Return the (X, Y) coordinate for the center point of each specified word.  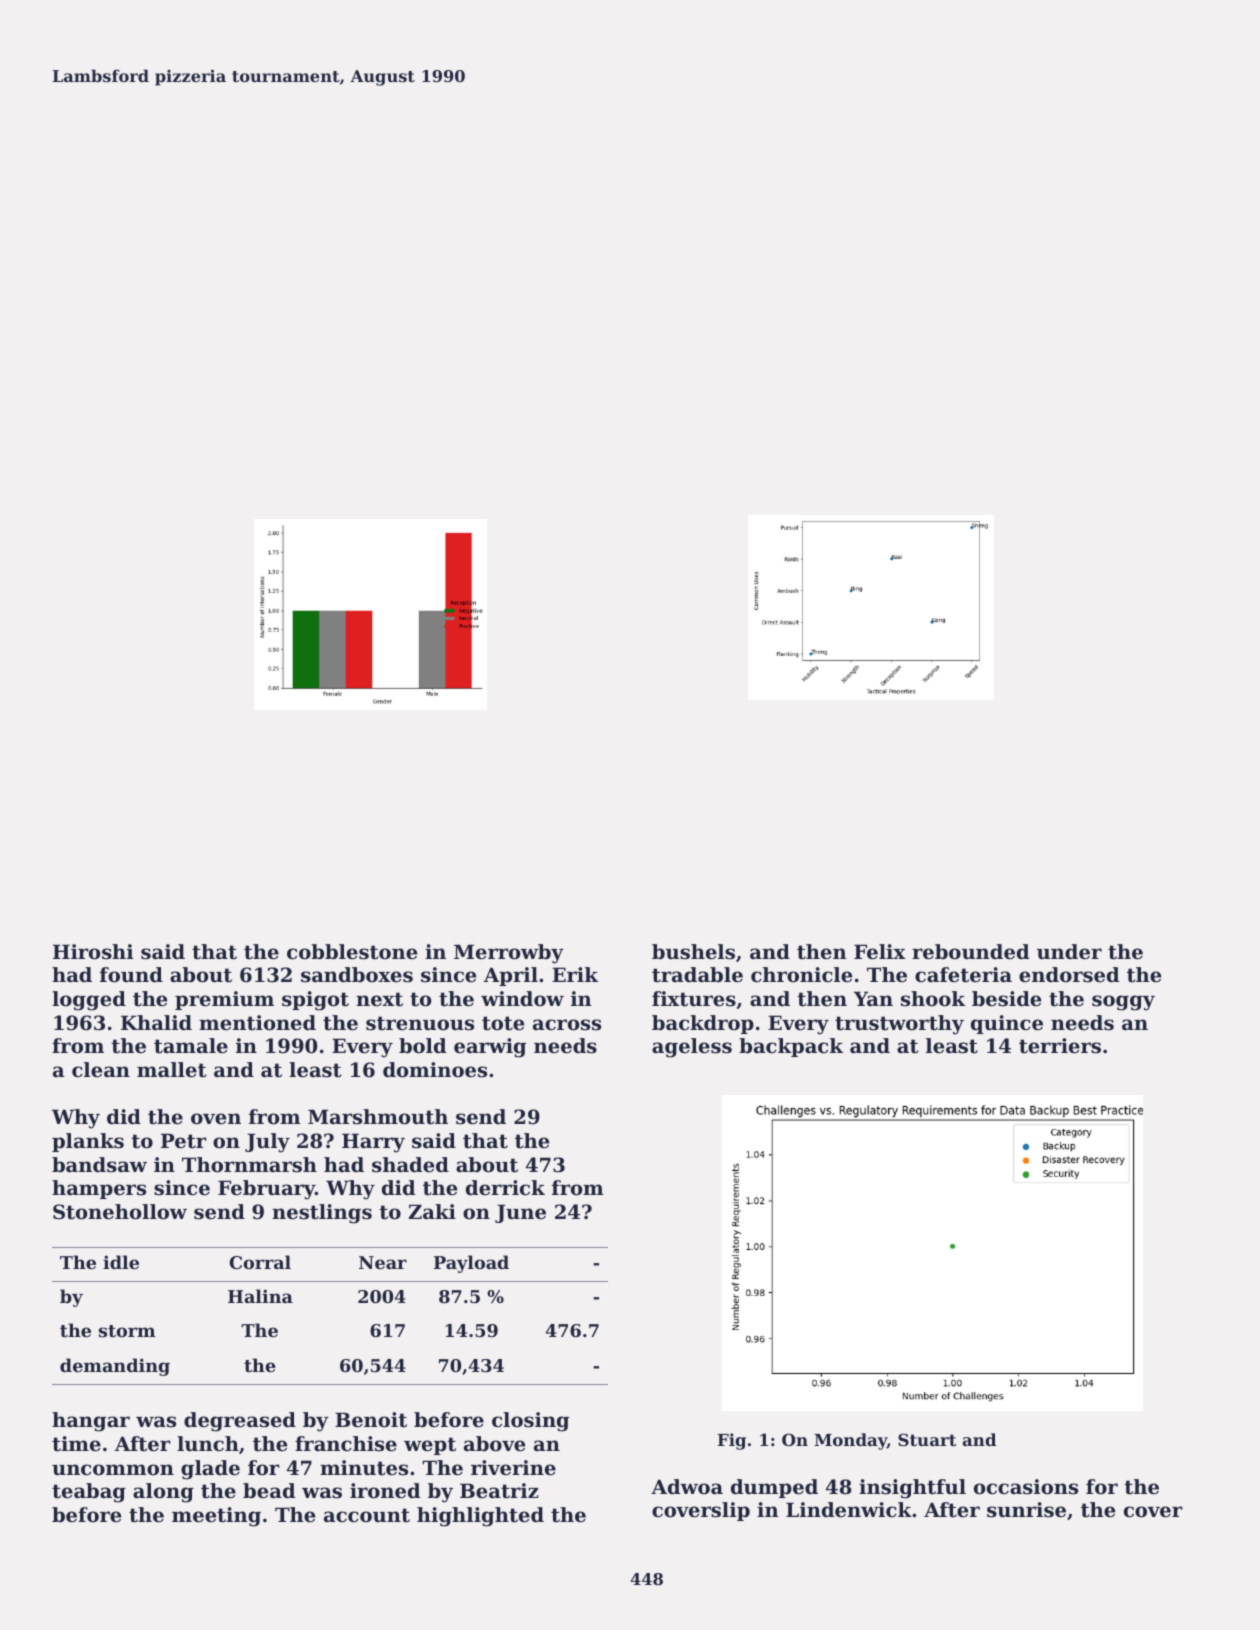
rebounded (970, 952)
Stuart (927, 1439)
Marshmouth (378, 1117)
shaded (410, 1165)
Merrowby (509, 954)
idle (121, 1262)
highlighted (480, 1517)
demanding (115, 1367)
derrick (505, 1188)
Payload (471, 1264)
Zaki (432, 1212)
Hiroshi (93, 952)
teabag (89, 1493)
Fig (732, 1441)
